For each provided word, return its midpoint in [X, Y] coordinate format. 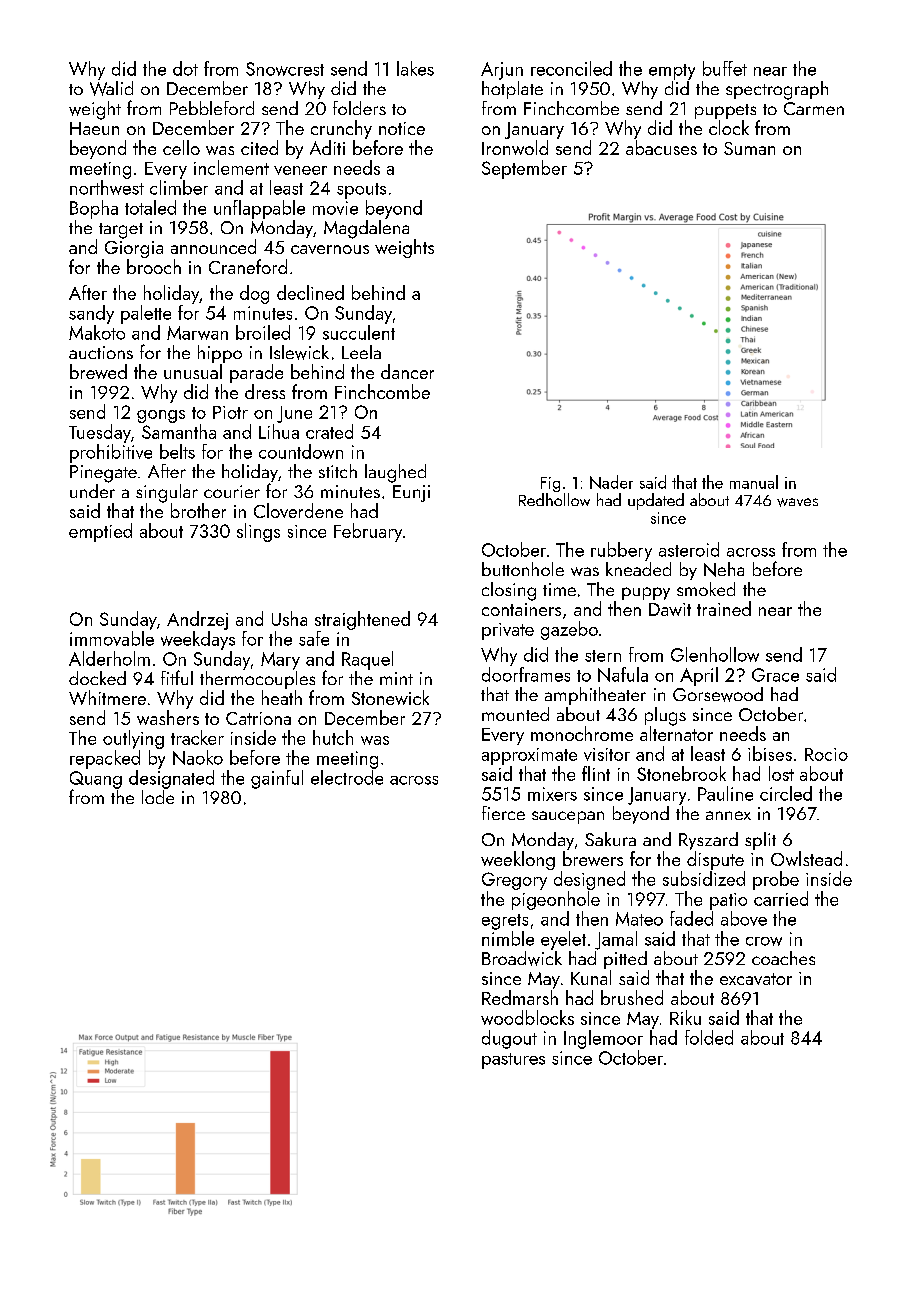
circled [786, 793]
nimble [508, 938]
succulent [359, 332]
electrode [347, 777]
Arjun [502, 71]
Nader [611, 482]
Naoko [198, 757]
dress [265, 391]
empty [672, 72]
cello [181, 147]
